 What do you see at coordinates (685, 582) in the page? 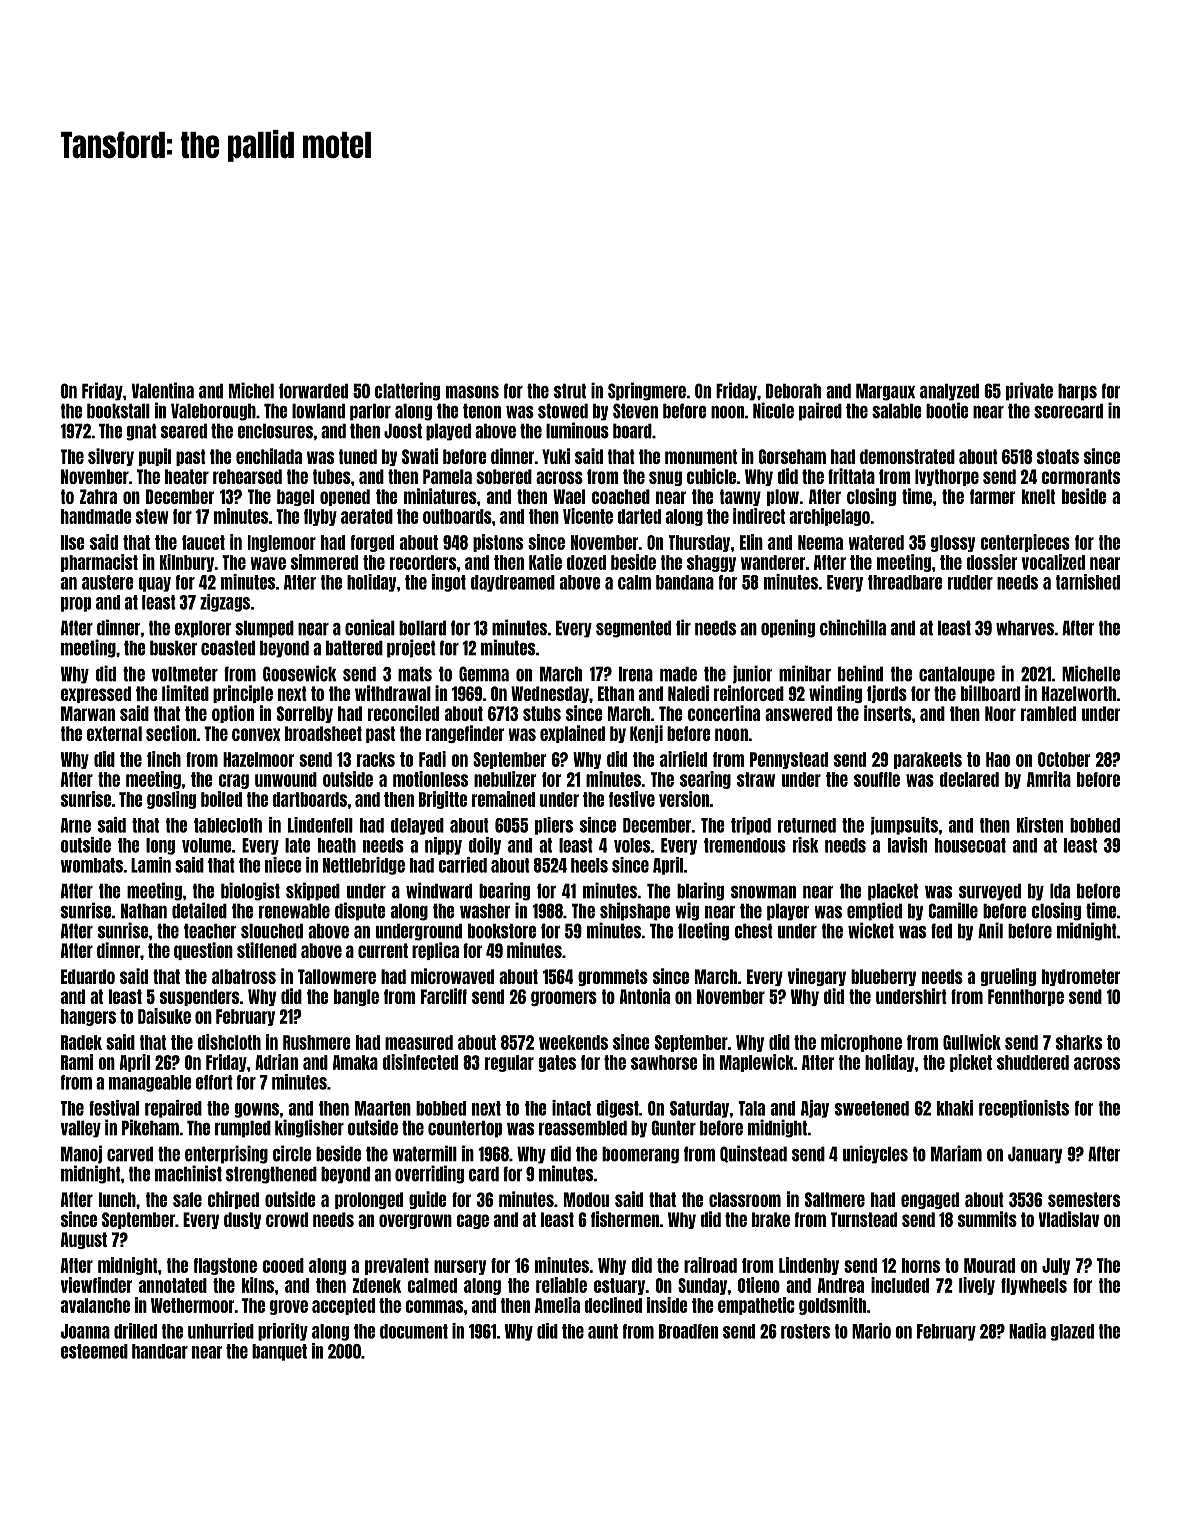
I see `bandana` at bounding box center [685, 582].
